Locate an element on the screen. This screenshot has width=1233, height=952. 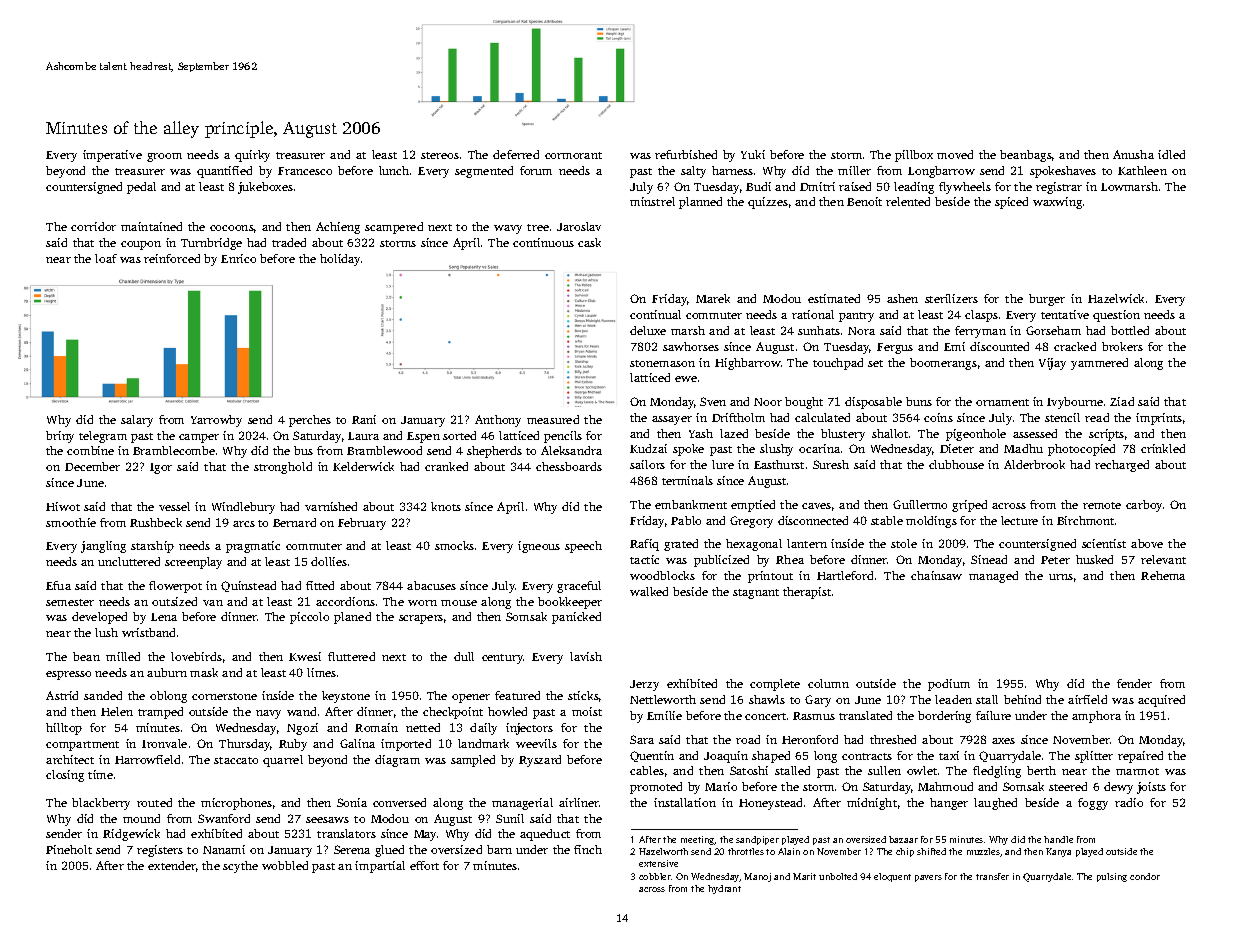
perches is located at coordinates (310, 421).
